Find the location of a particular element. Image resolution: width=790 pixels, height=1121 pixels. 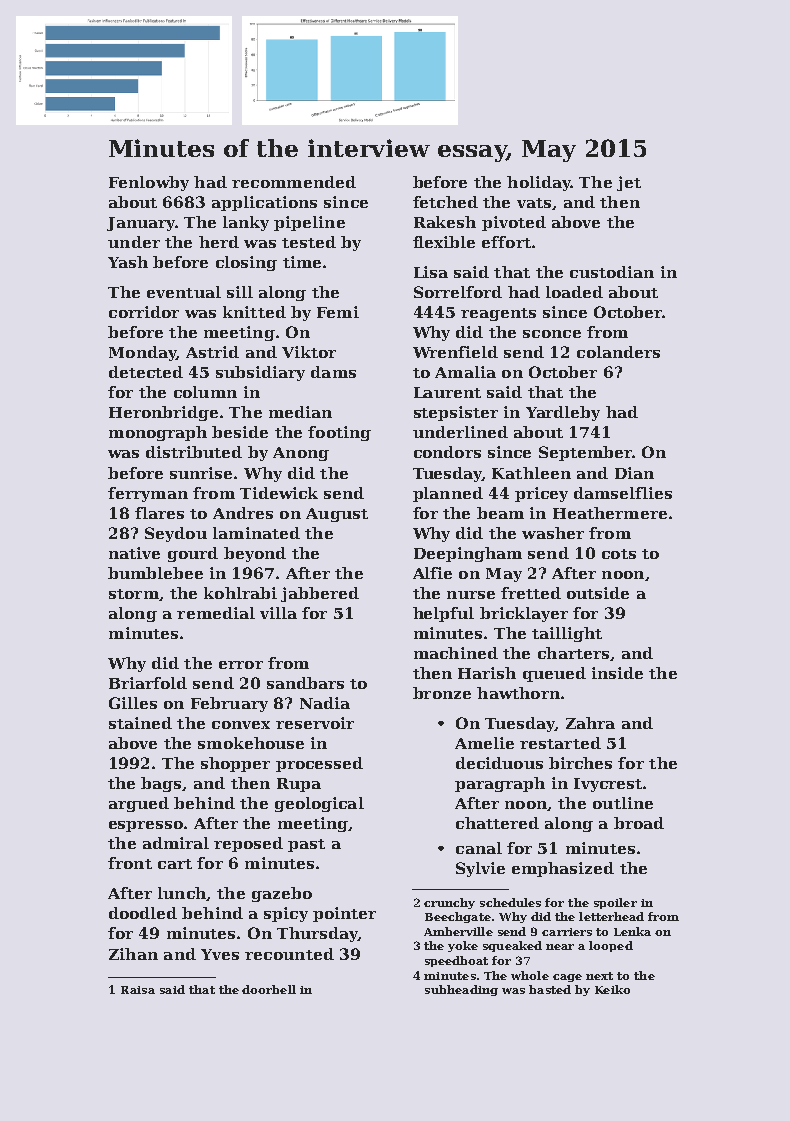

Raisa is located at coordinates (138, 990).
